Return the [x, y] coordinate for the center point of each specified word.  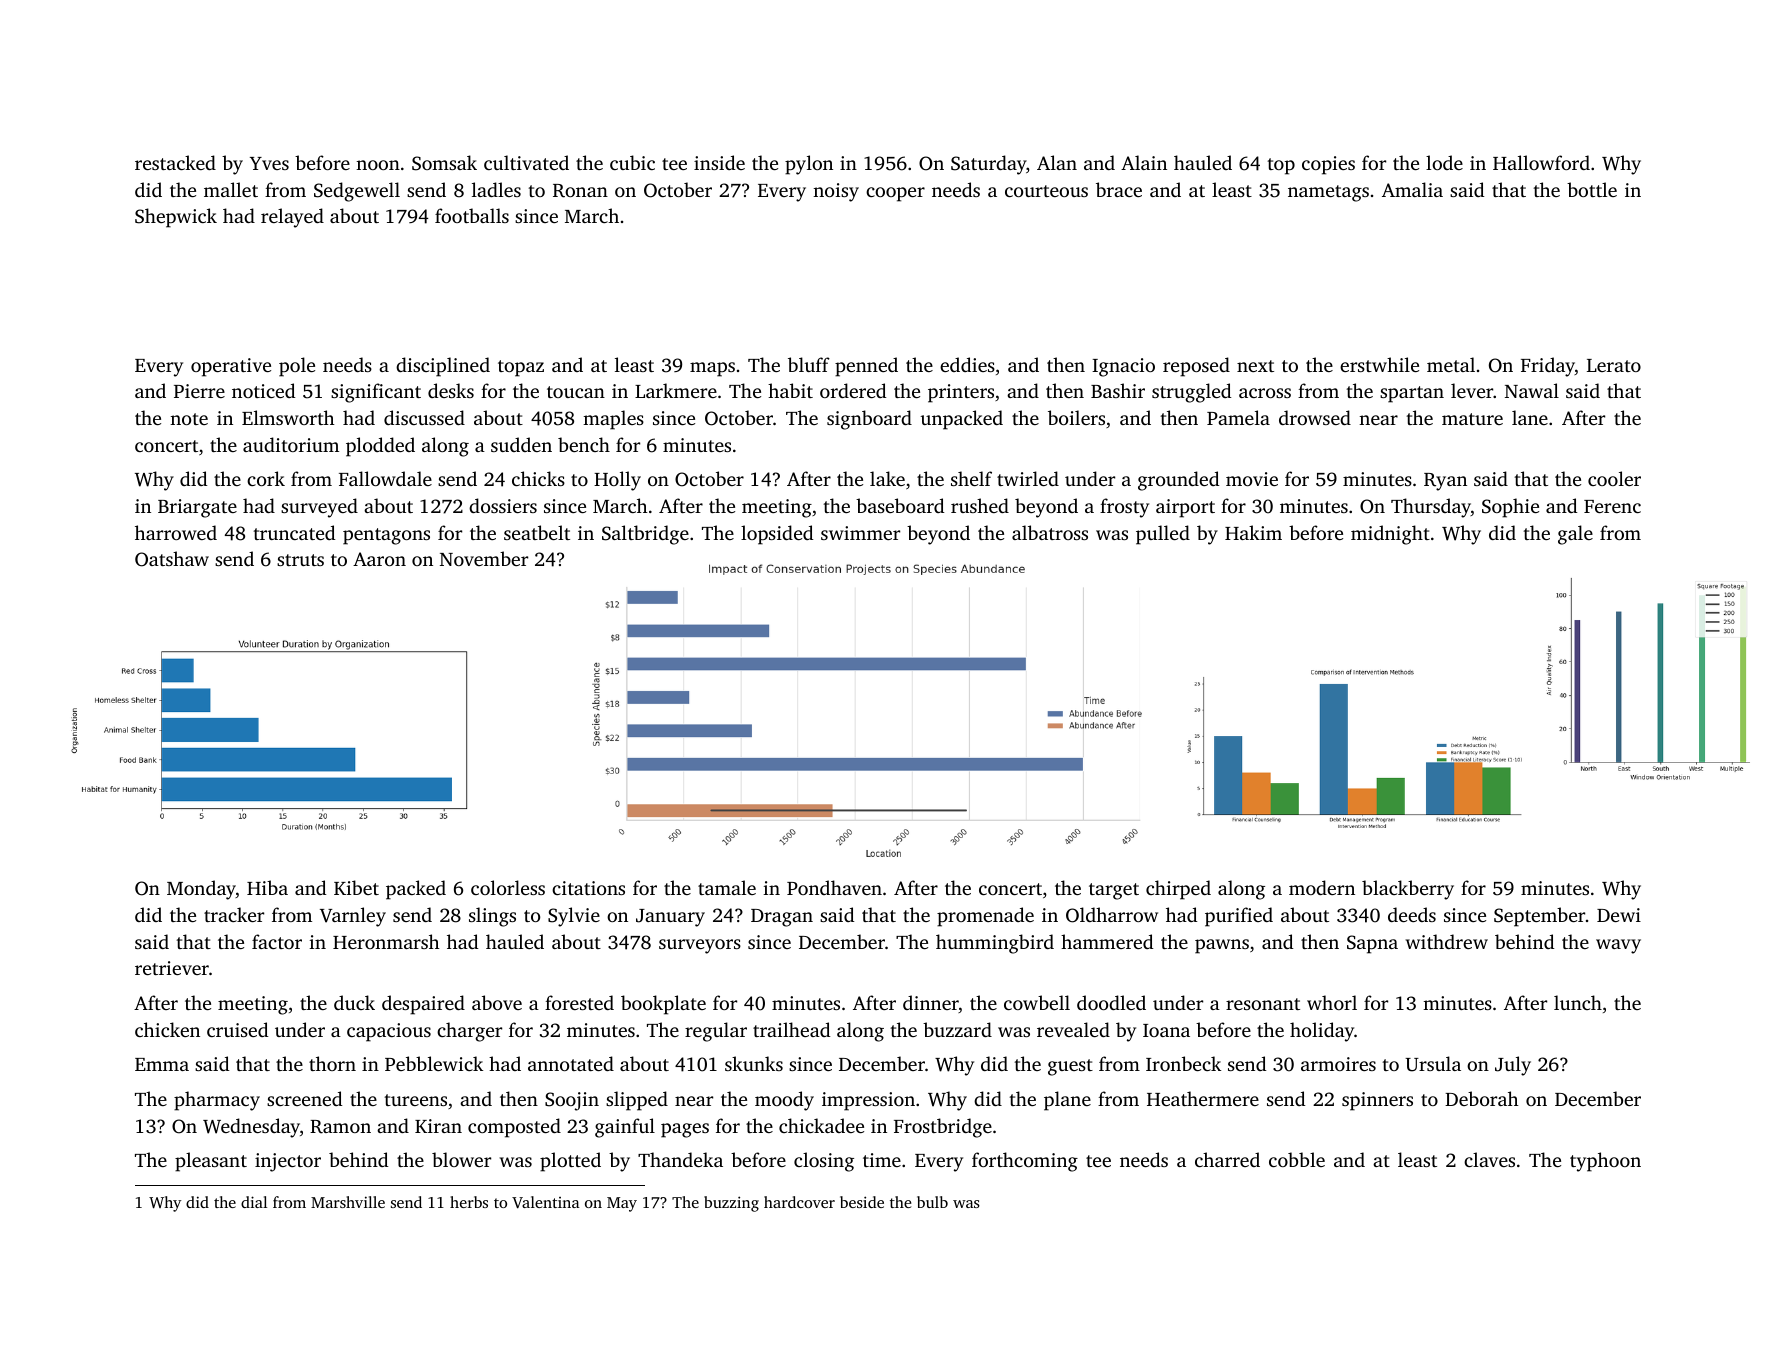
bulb [932, 1202]
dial [254, 1202]
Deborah [1481, 1098]
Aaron [379, 559]
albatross [1050, 532]
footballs [472, 215]
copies [1328, 165]
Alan [1057, 162]
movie [1252, 479]
